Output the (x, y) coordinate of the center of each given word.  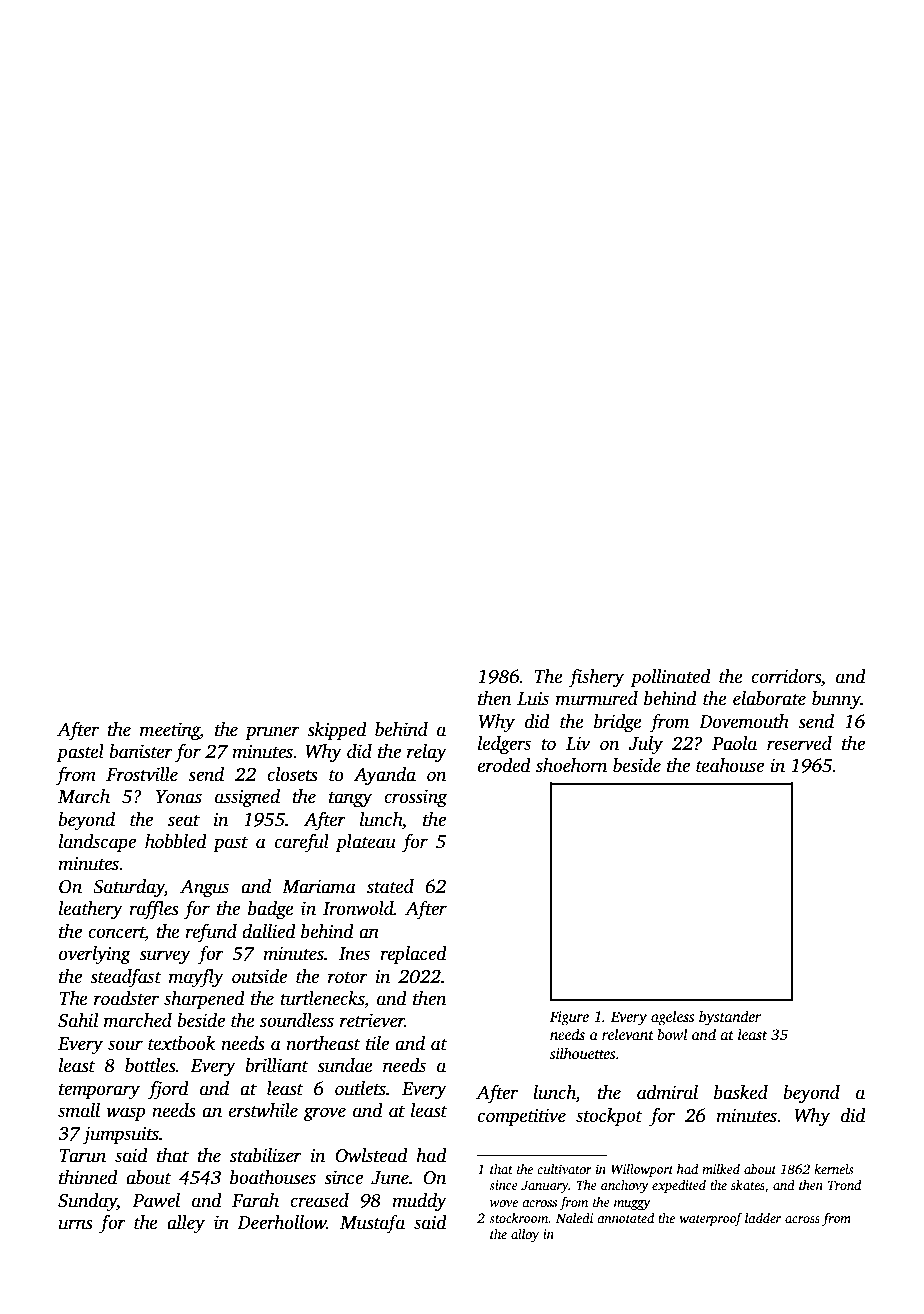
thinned (88, 1177)
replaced (413, 955)
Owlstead (371, 1155)
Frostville (142, 774)
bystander (730, 1018)
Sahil (78, 1020)
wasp (125, 1114)
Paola (734, 743)
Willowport (642, 1170)
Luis (533, 698)
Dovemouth (744, 721)
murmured (597, 698)
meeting (170, 731)
